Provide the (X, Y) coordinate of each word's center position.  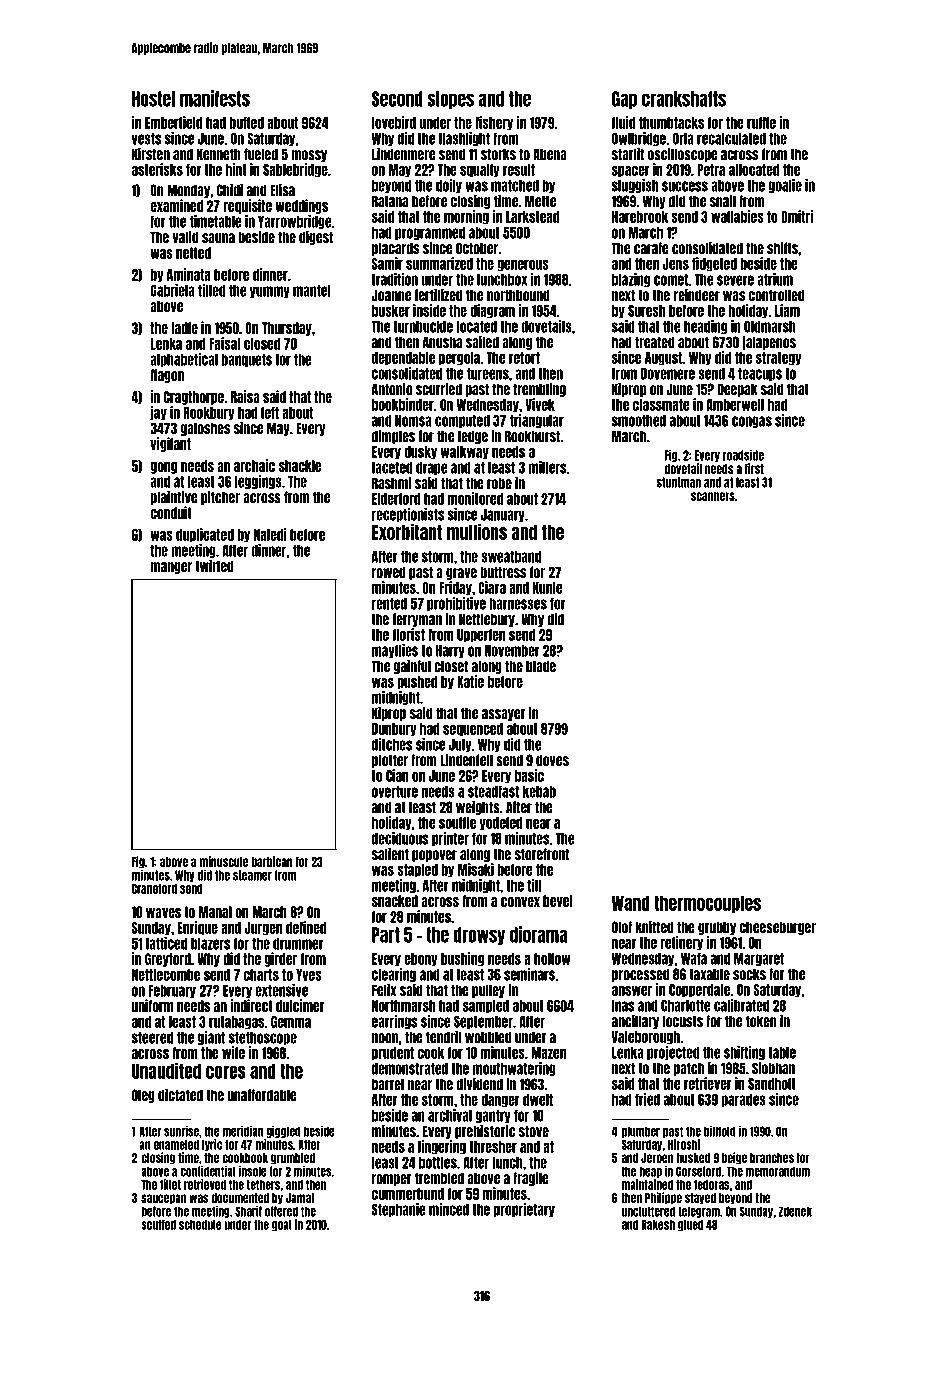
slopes (450, 100)
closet (451, 666)
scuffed (158, 1224)
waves (163, 913)
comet (671, 280)
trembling (539, 389)
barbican (272, 861)
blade (541, 666)
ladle (184, 328)
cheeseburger (778, 928)
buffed (246, 123)
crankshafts (684, 99)
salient (390, 854)
